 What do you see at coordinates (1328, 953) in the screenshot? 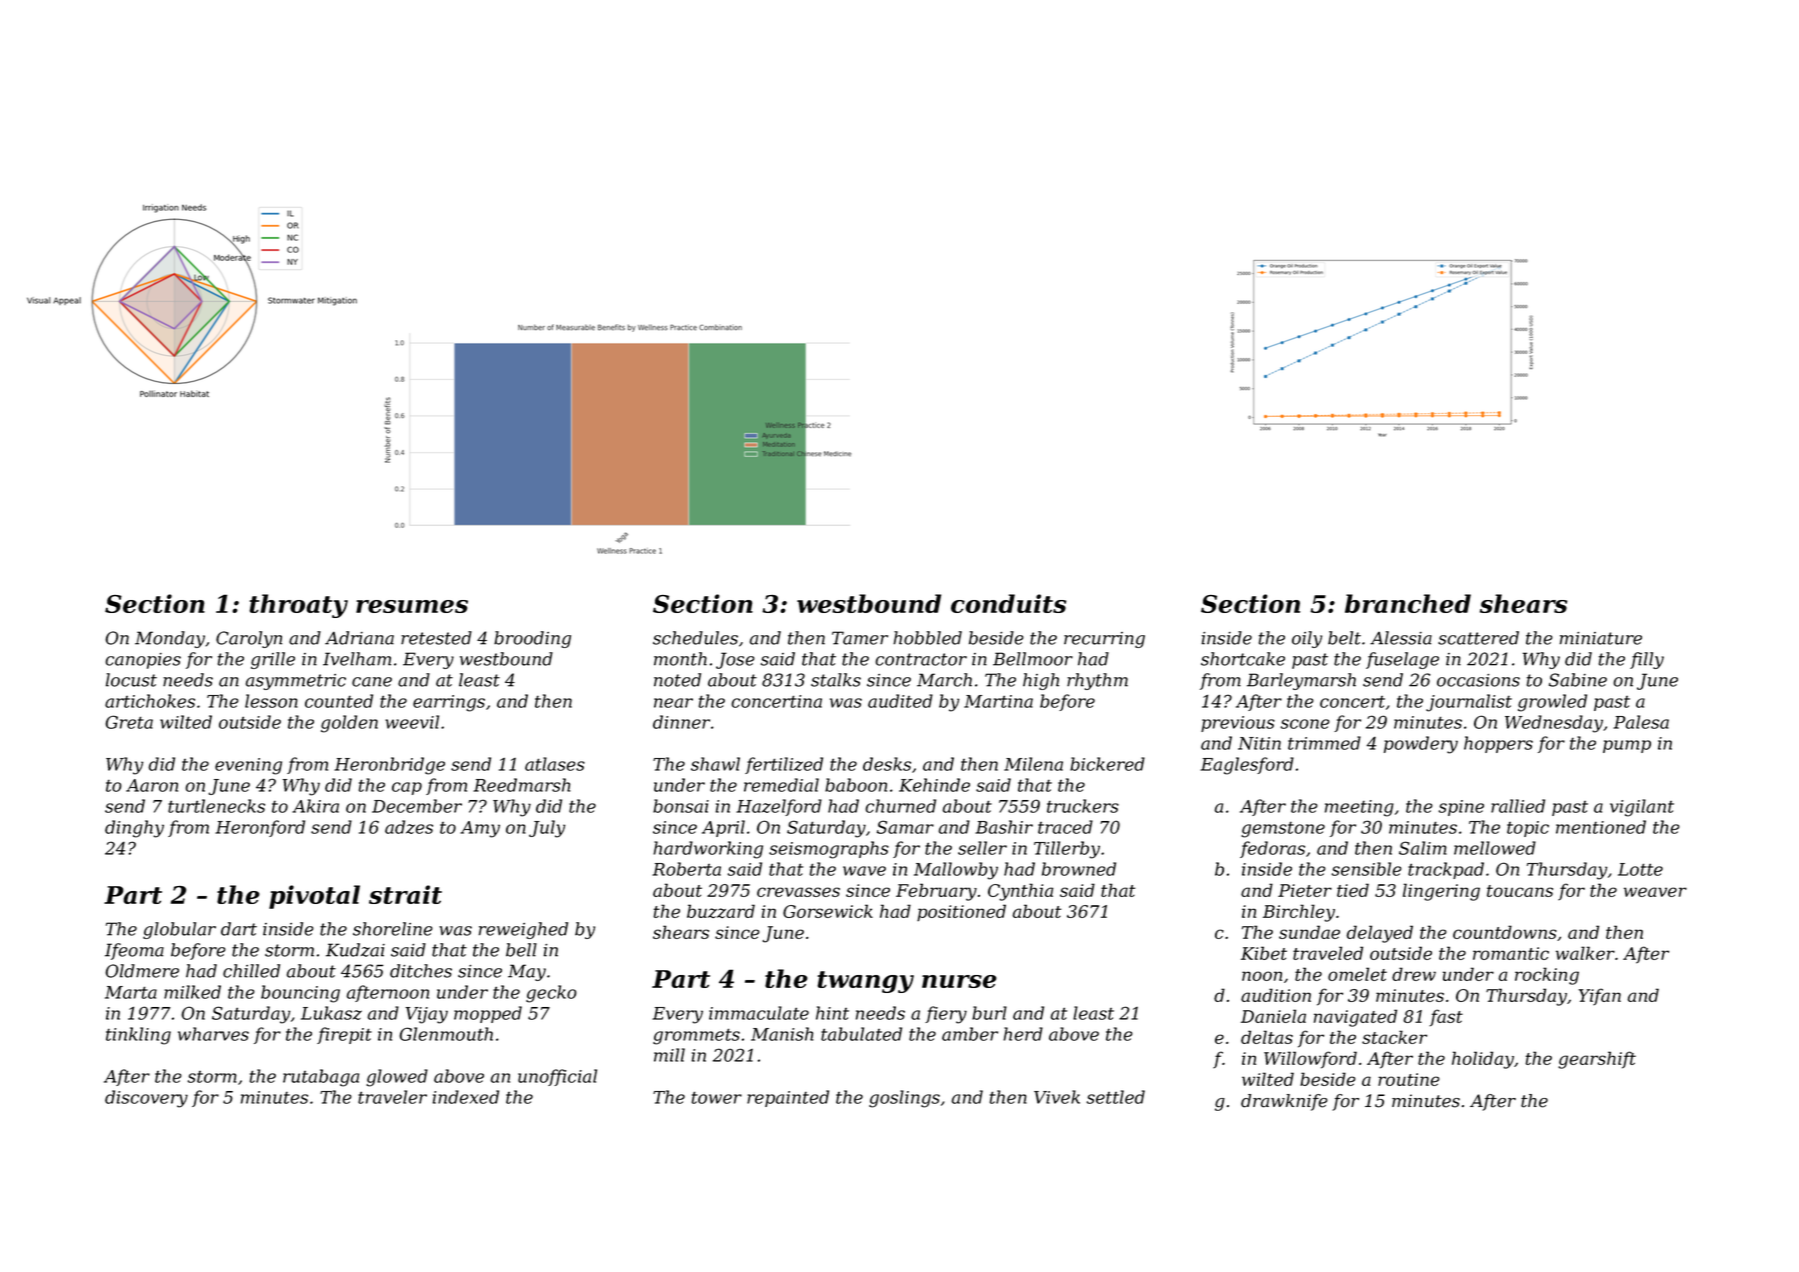
I see `traveled` at bounding box center [1328, 953].
